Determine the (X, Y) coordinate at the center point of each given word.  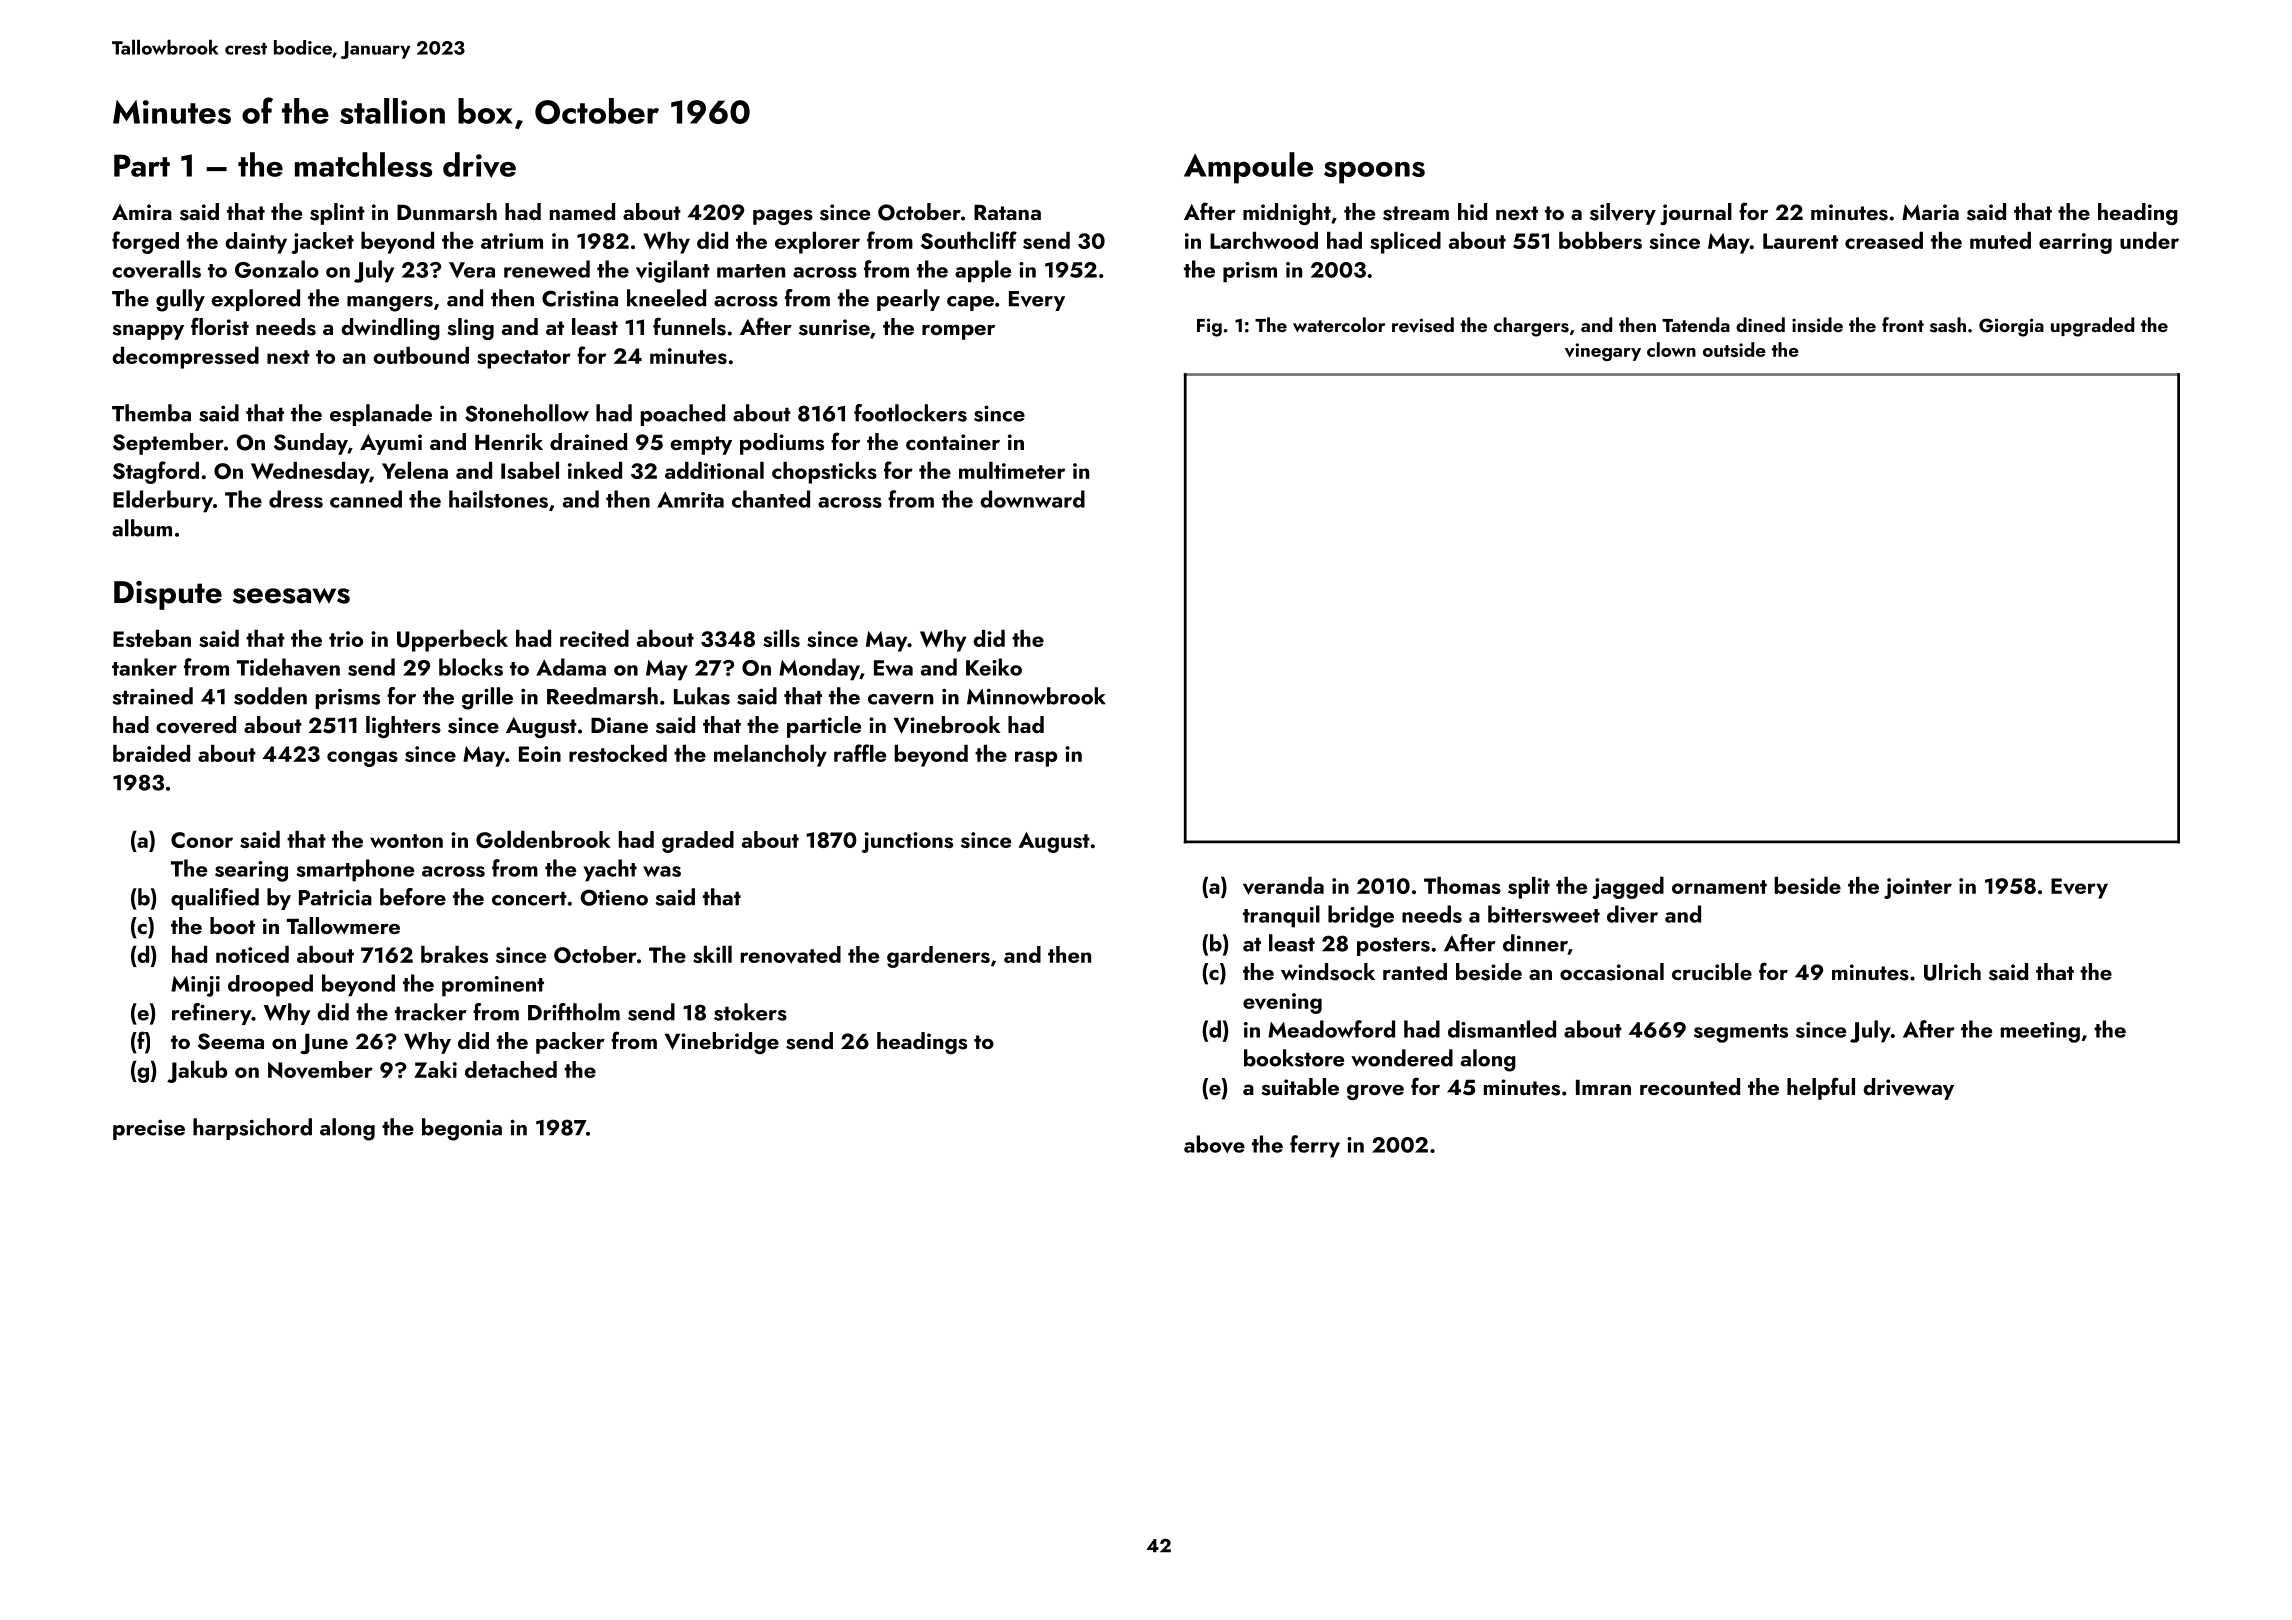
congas (362, 759)
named (582, 211)
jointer (1918, 888)
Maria (1930, 212)
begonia (462, 1129)
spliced (1405, 243)
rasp (1036, 759)
